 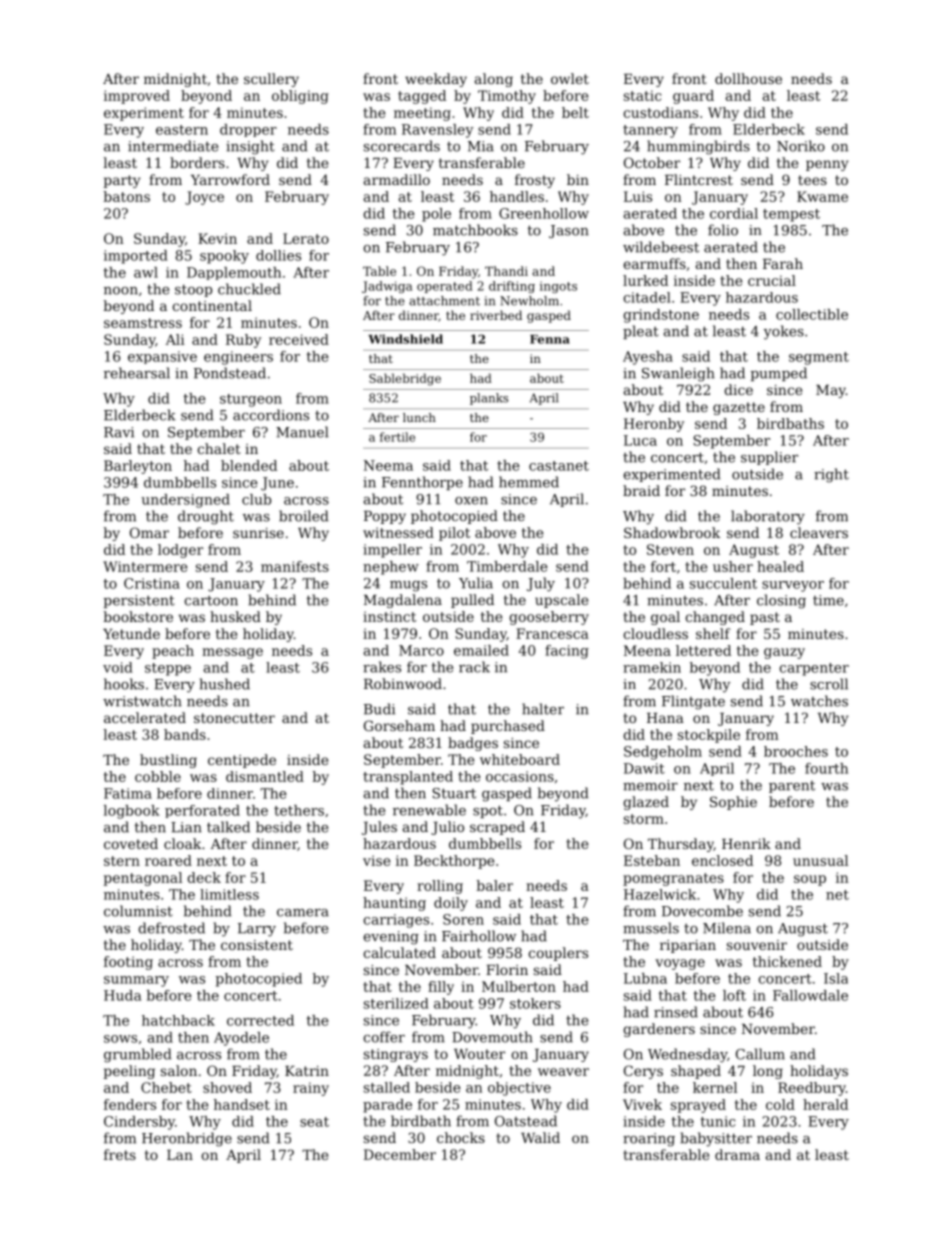 What do you see at coordinates (271, 80) in the image?
I see `scullery` at bounding box center [271, 80].
